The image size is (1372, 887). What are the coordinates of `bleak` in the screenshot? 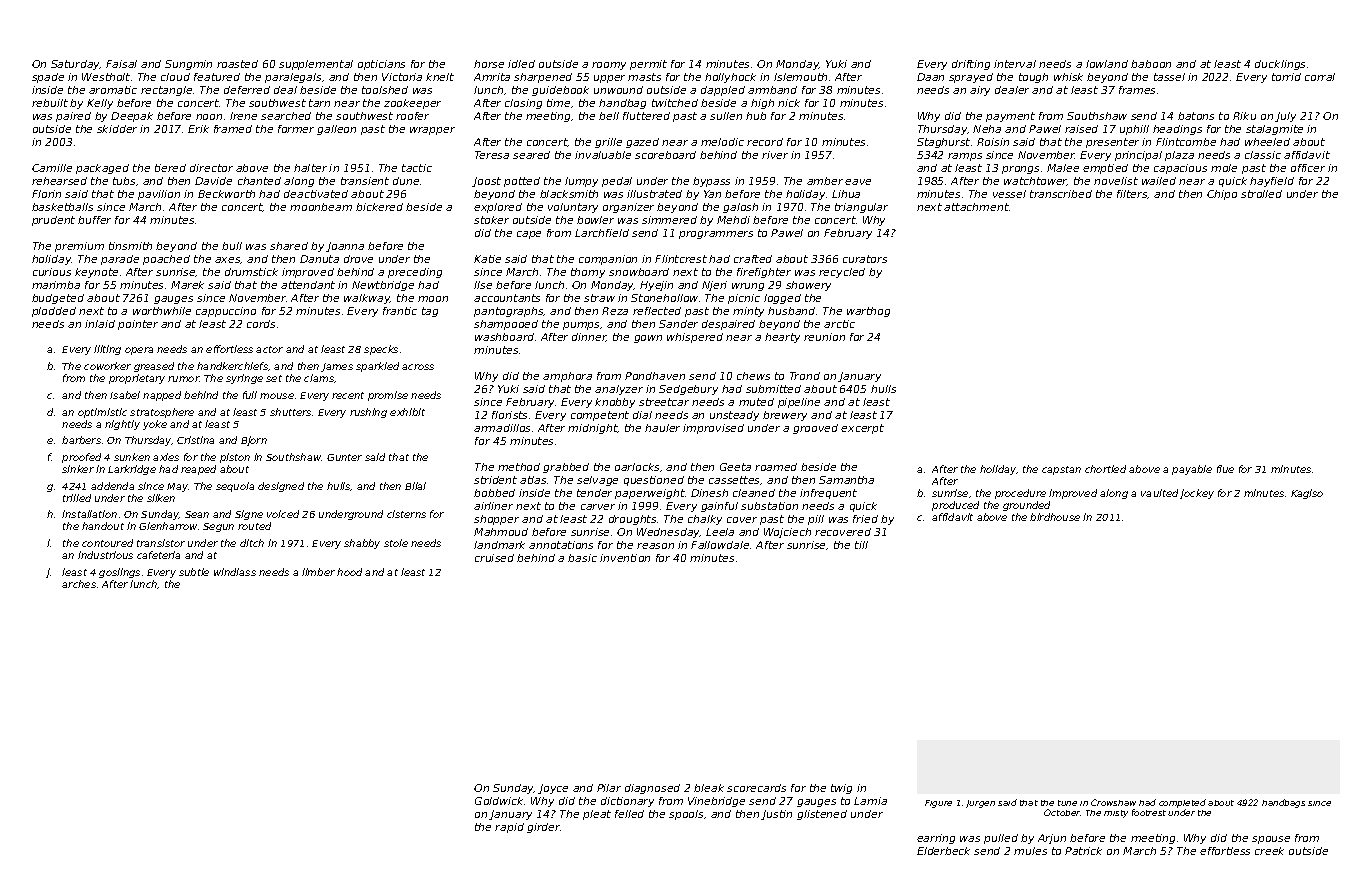 It's located at (709, 788).
